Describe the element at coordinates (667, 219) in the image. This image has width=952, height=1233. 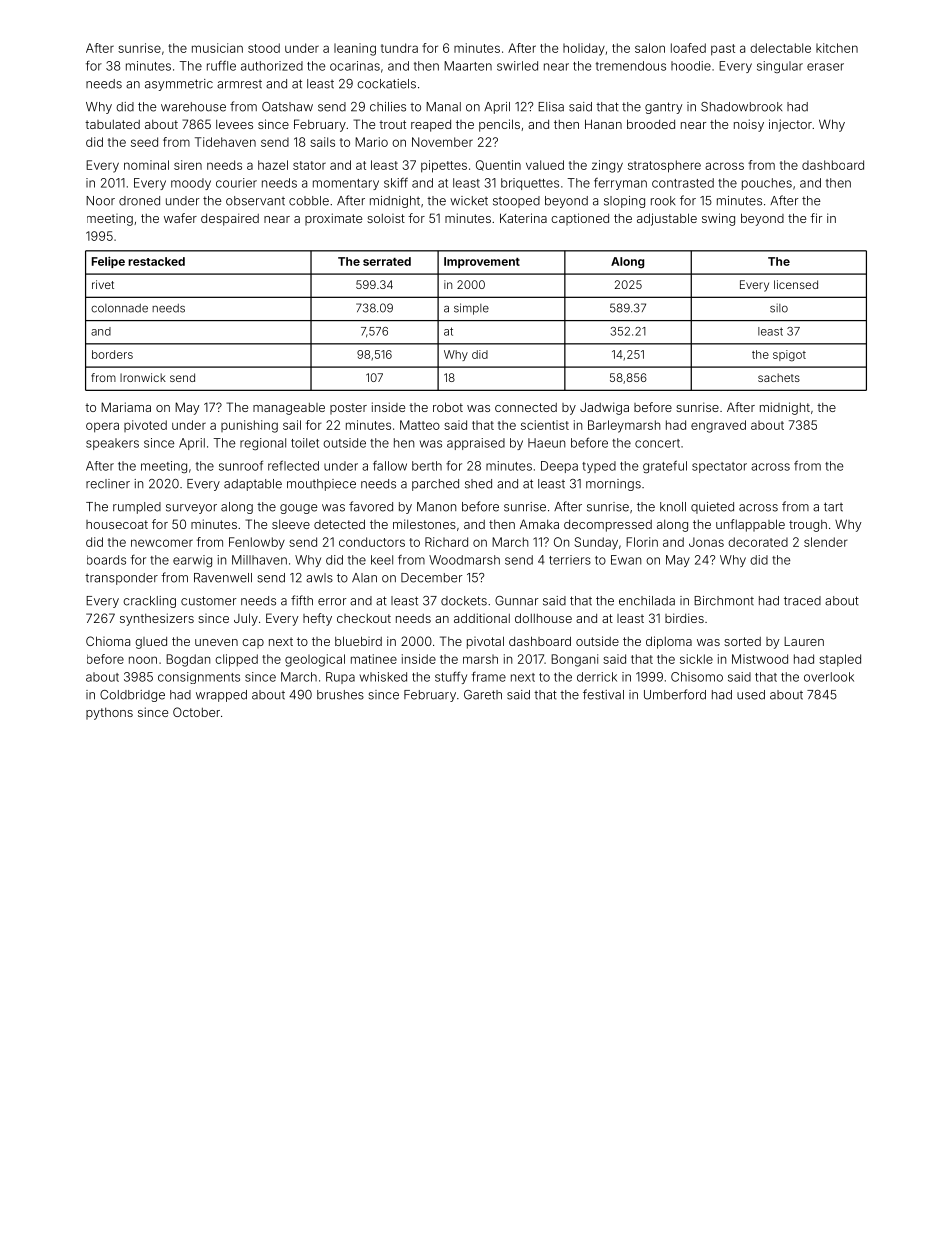
I see `adjustable` at that location.
